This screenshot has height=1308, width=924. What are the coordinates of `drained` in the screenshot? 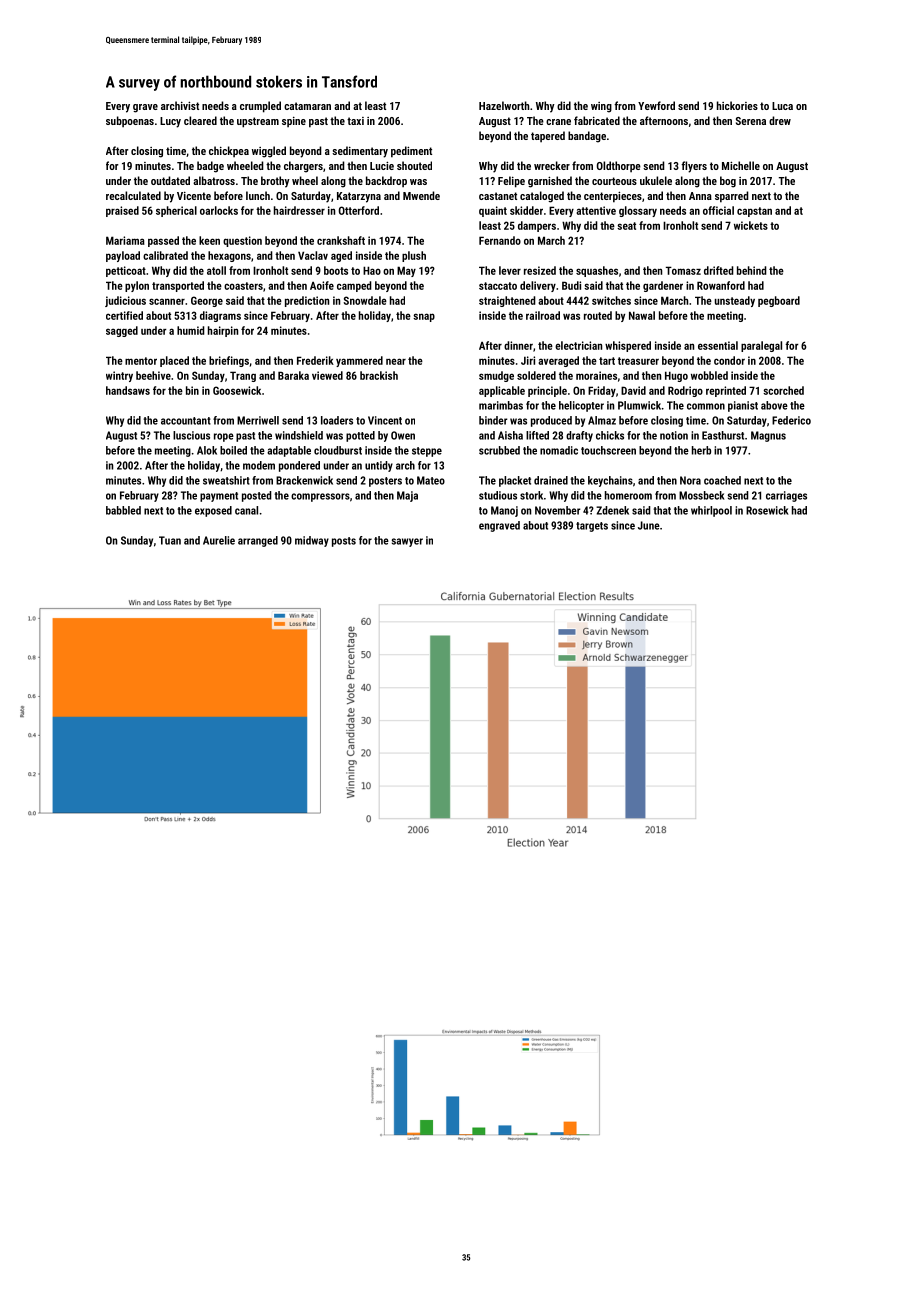 It's located at (551, 480).
